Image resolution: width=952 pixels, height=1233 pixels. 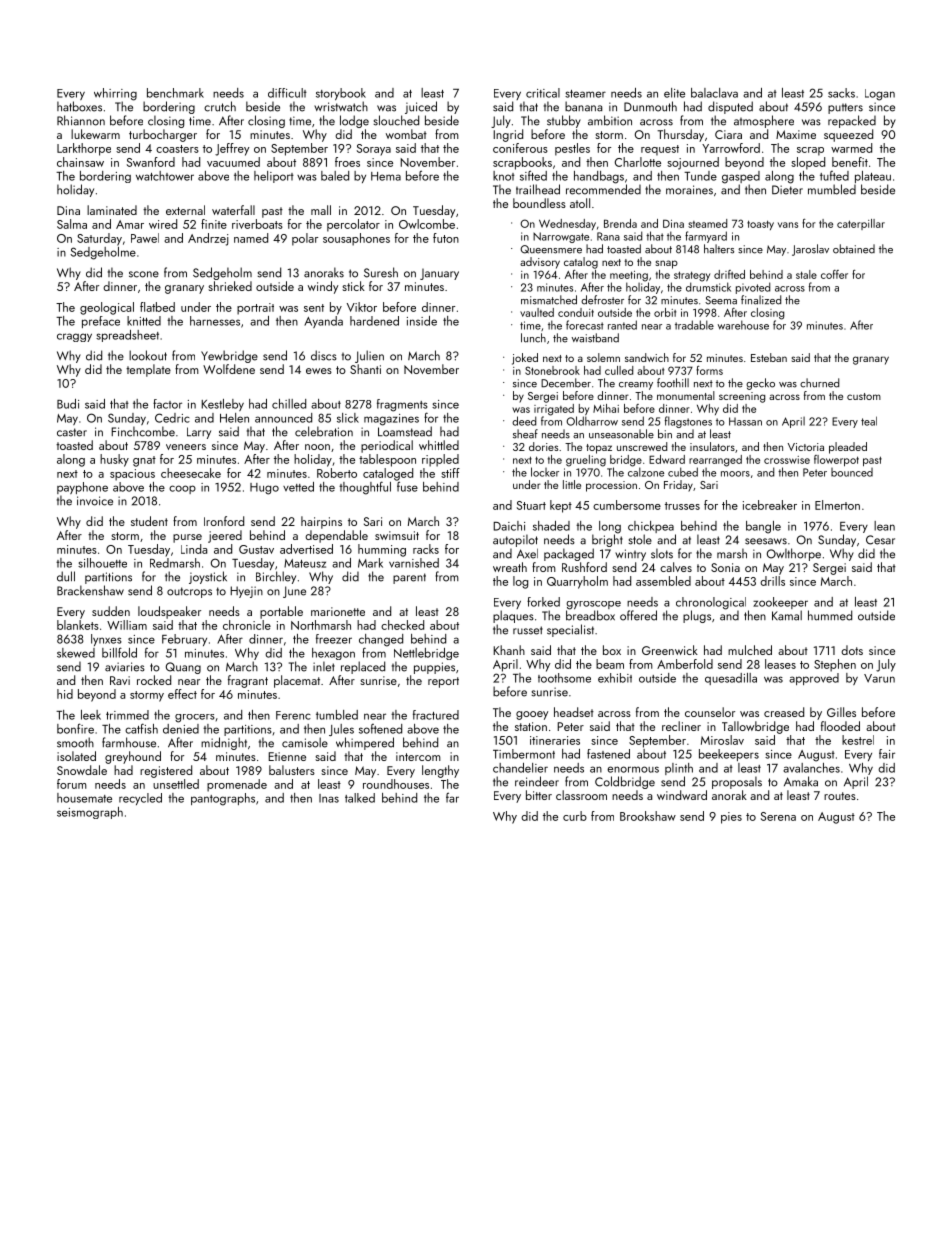 What do you see at coordinates (715, 461) in the image?
I see `rearranged` at bounding box center [715, 461].
